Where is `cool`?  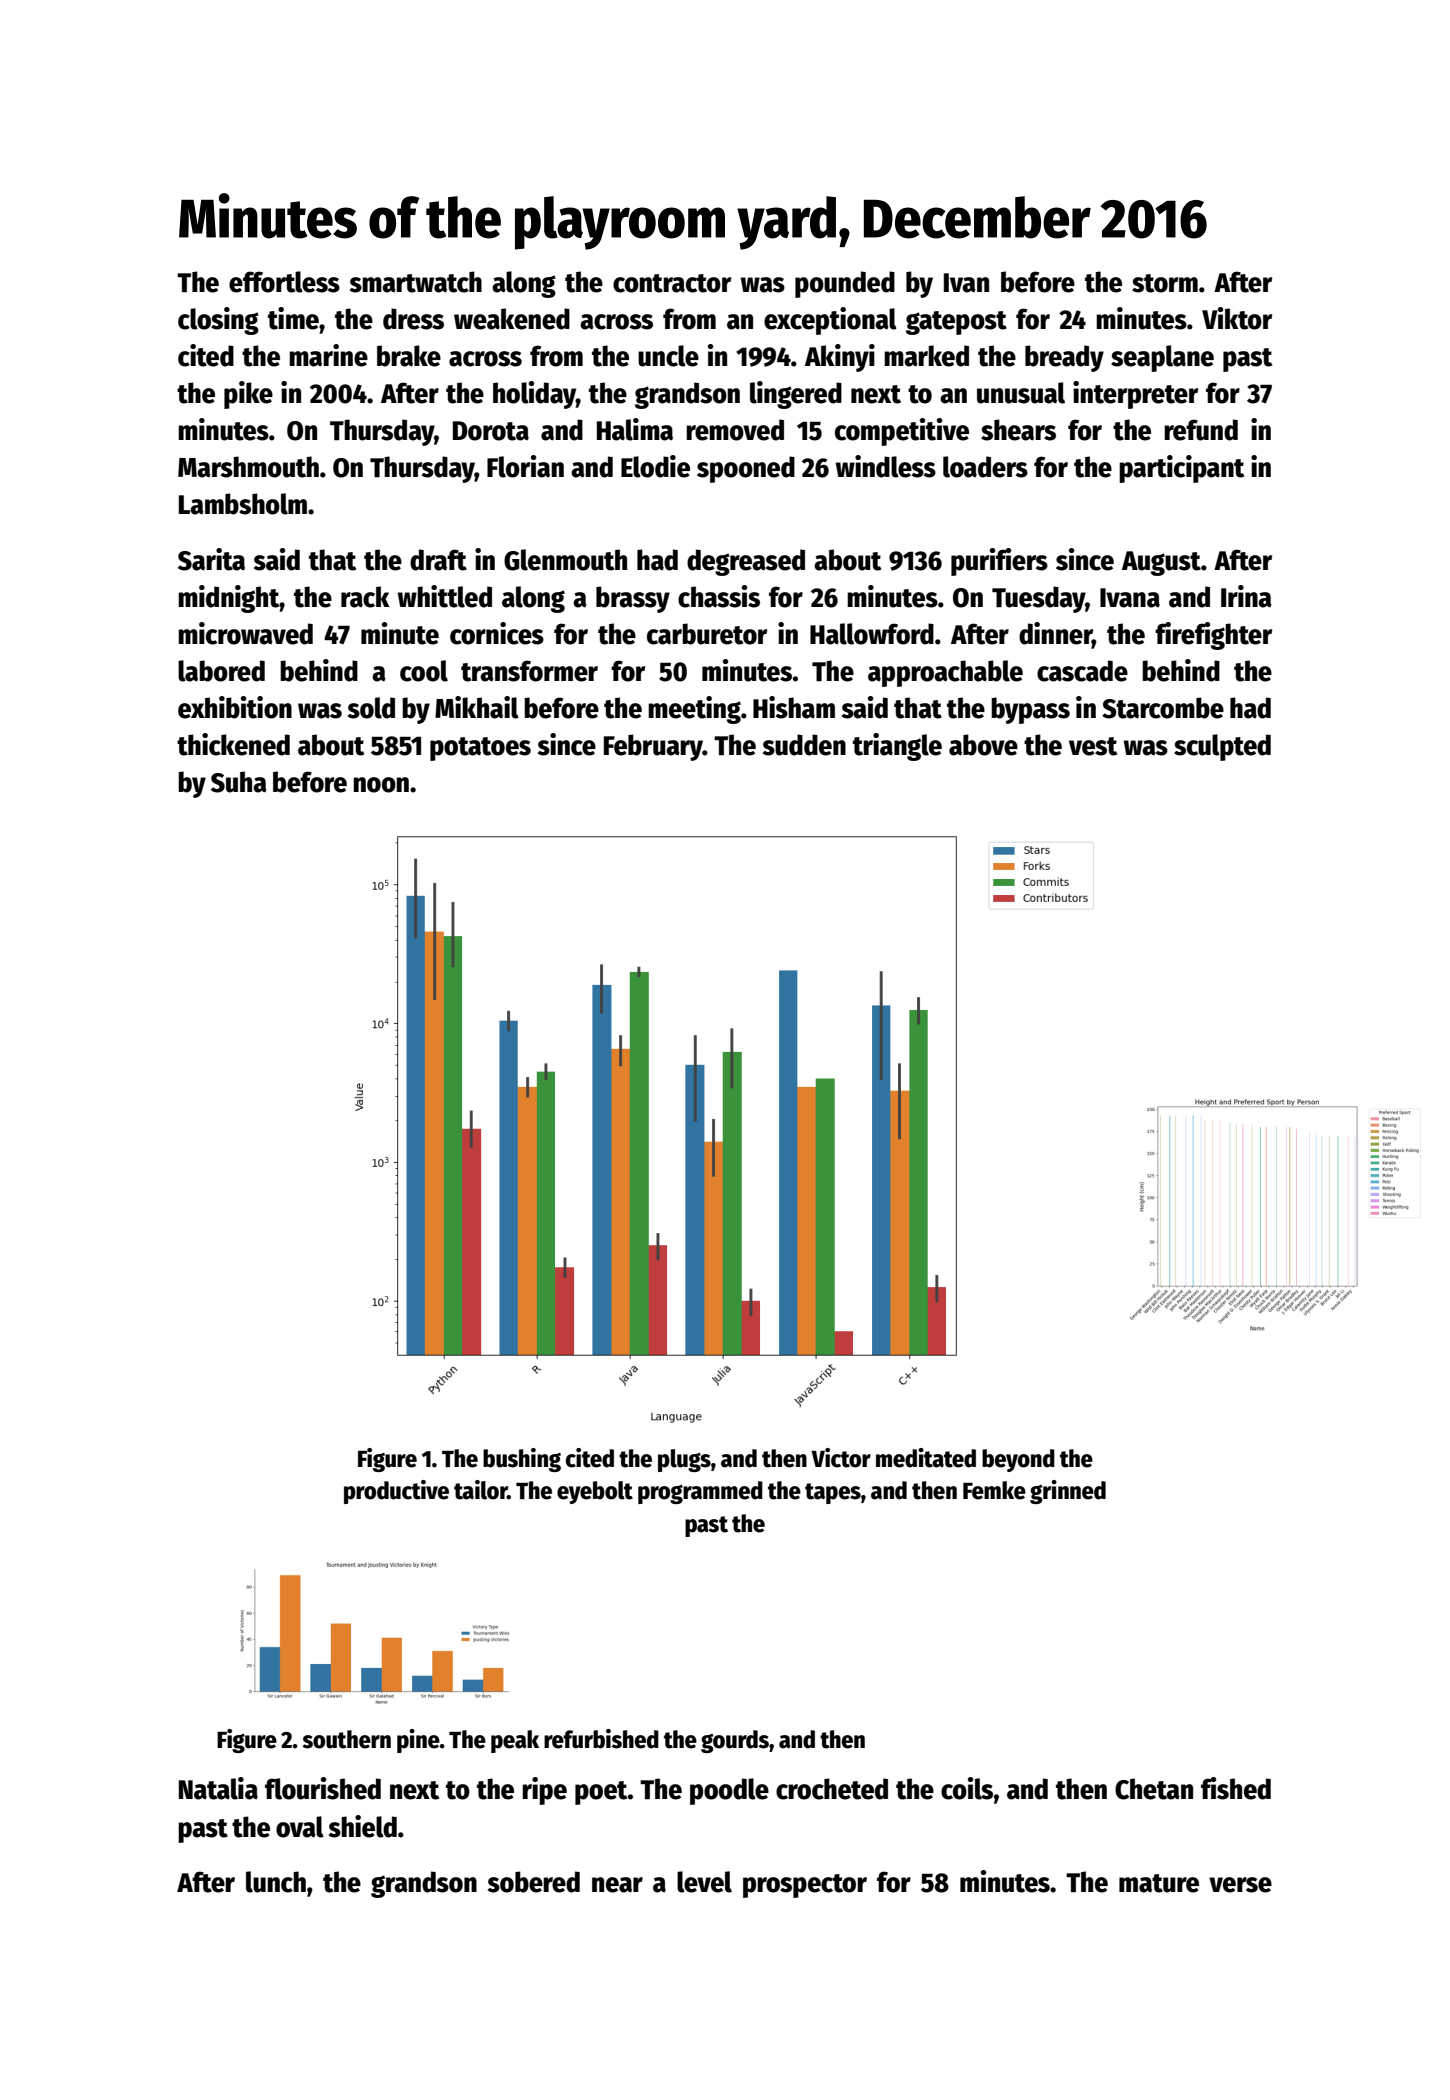
cool is located at coordinates (424, 671).
